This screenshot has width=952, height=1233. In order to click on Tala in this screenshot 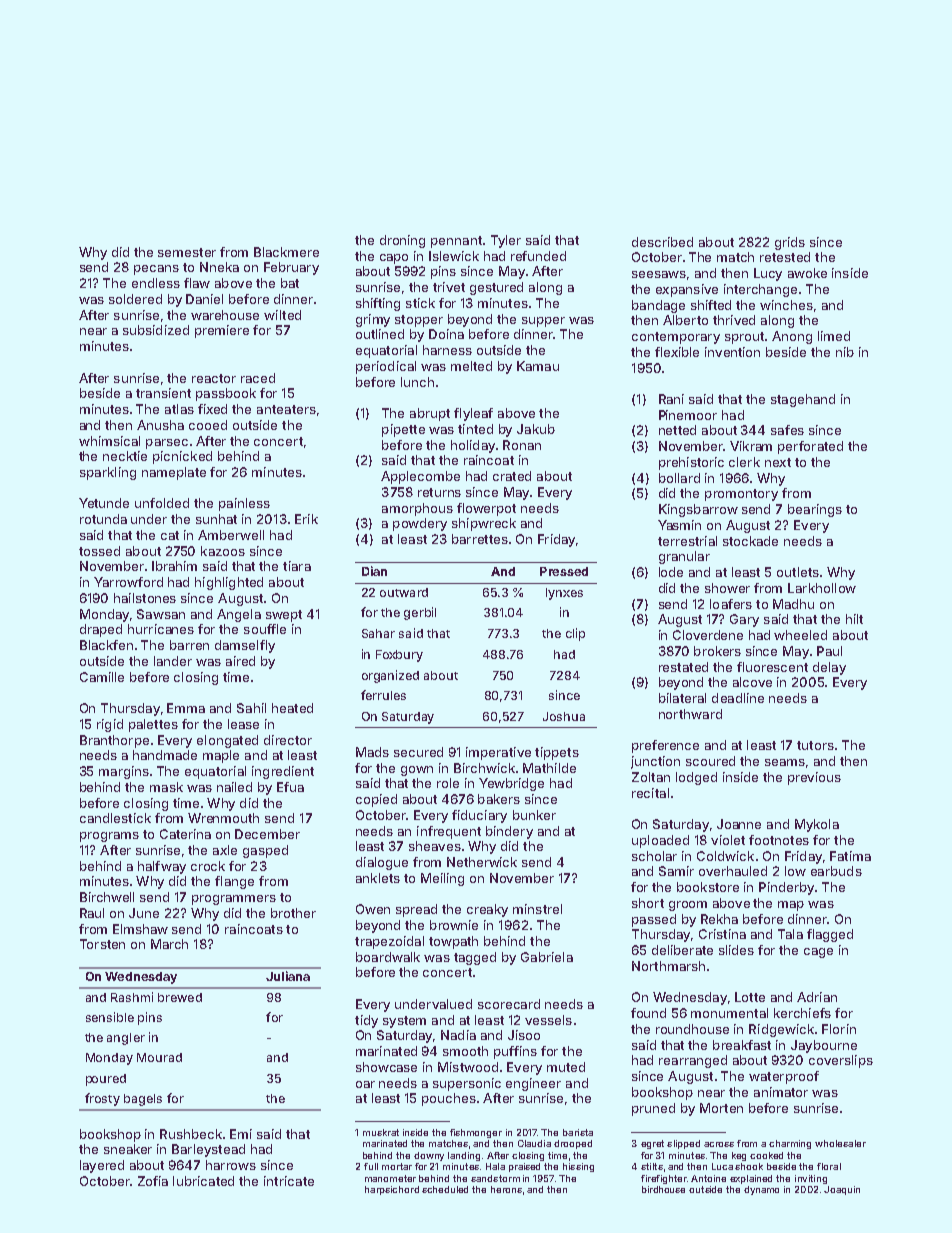, I will do `click(790, 934)`.
